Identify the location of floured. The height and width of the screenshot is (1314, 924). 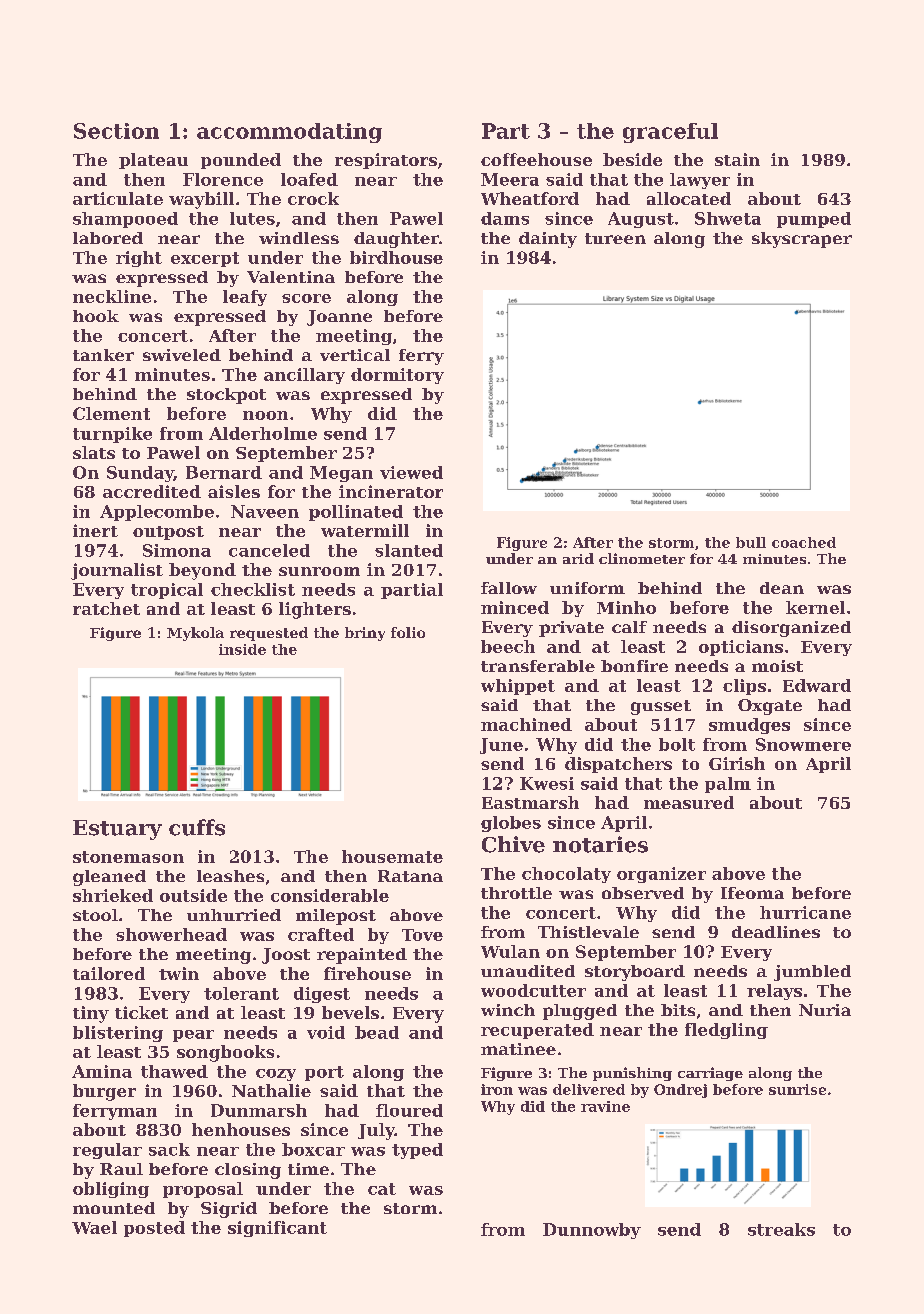
(409, 1110).
